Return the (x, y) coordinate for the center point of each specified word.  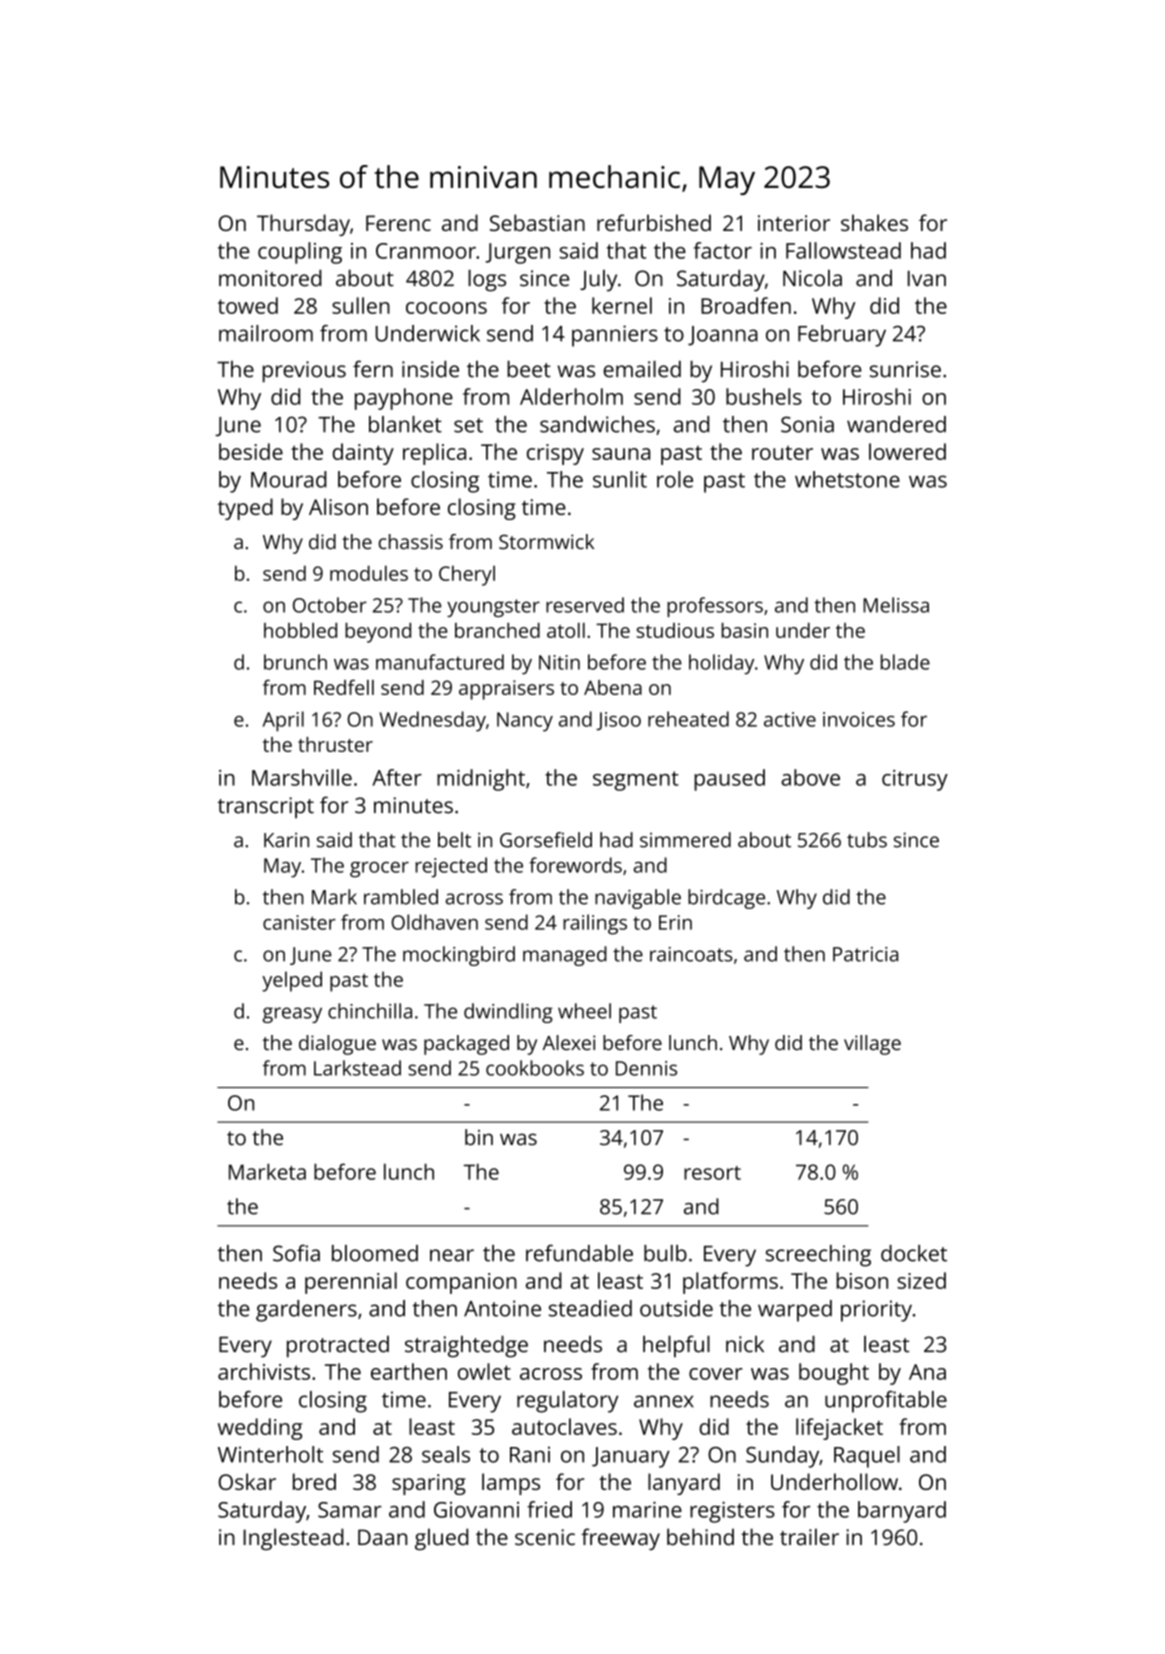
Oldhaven (434, 922)
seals (446, 1454)
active (790, 719)
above (810, 777)
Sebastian (537, 222)
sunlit (620, 479)
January (631, 1457)
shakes (874, 222)
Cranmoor (426, 251)
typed (245, 509)
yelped (292, 981)
